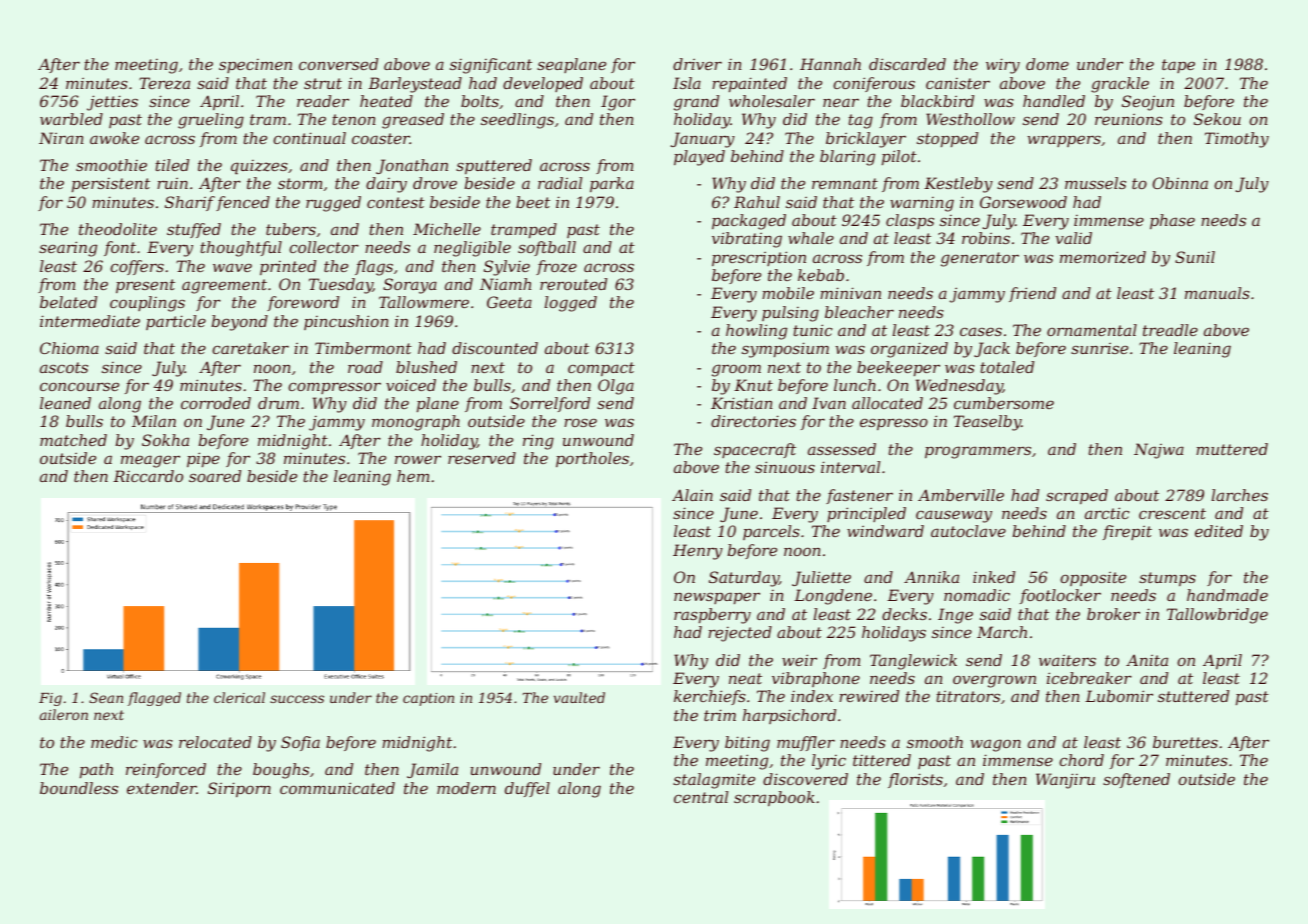 The height and width of the screenshot is (924, 1308). What do you see at coordinates (527, 789) in the screenshot?
I see `duffel` at bounding box center [527, 789].
